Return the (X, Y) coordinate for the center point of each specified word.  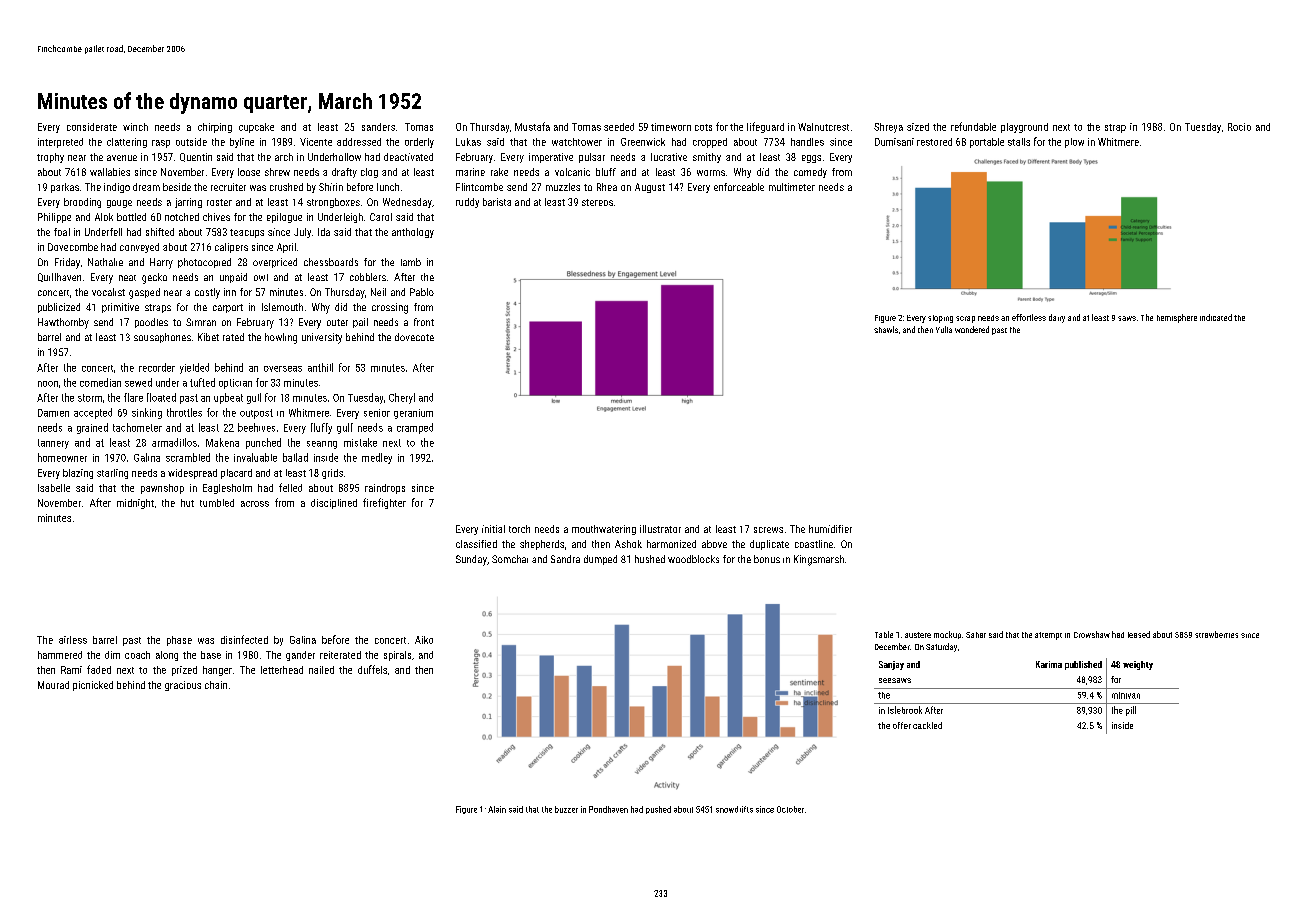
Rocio (1239, 127)
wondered (972, 329)
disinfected (244, 639)
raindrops (385, 489)
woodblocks (693, 559)
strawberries (1216, 634)
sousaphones (162, 338)
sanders (378, 127)
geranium (413, 414)
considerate (92, 127)
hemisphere (1177, 318)
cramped (415, 428)
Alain (497, 809)
